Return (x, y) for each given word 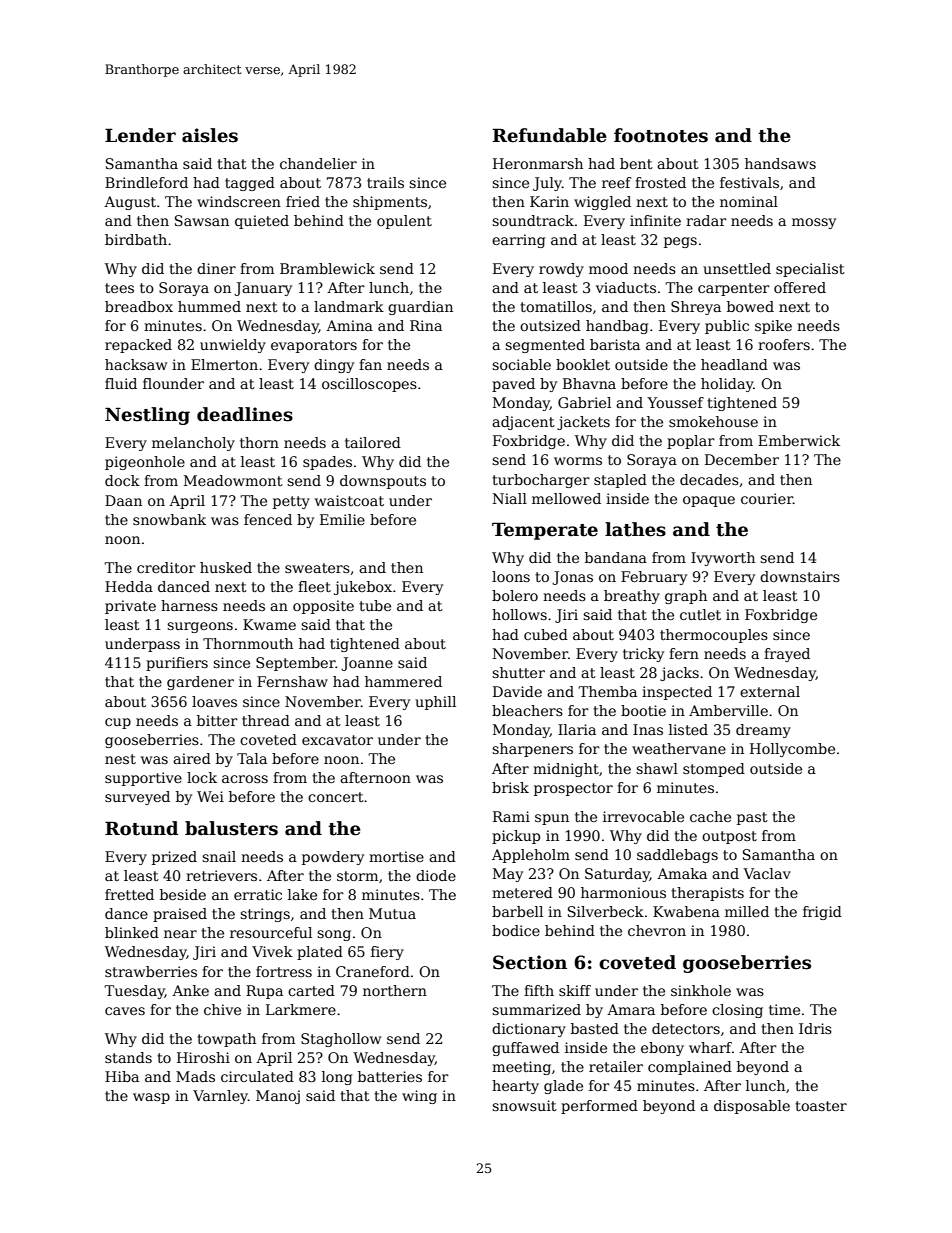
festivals (749, 182)
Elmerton (224, 364)
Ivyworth (723, 559)
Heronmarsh (538, 163)
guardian (420, 308)
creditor (166, 567)
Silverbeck (606, 911)
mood (608, 268)
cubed (546, 634)
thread (266, 720)
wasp (151, 1098)
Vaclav (767, 873)
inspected (677, 693)
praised (180, 915)
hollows (519, 614)
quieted (262, 222)
